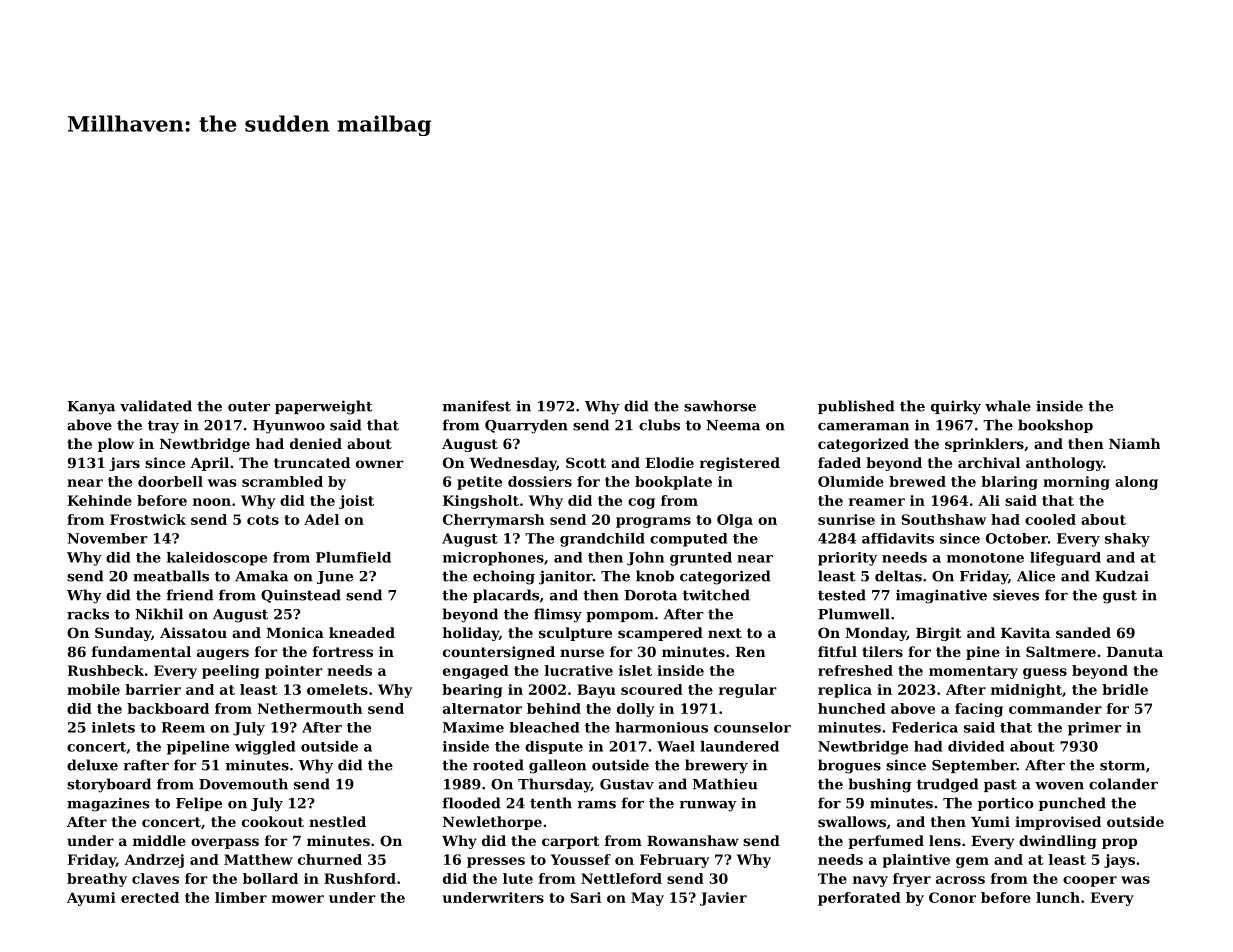 This screenshot has height=952, width=1233. What do you see at coordinates (558, 615) in the screenshot?
I see `flimsy` at bounding box center [558, 615].
